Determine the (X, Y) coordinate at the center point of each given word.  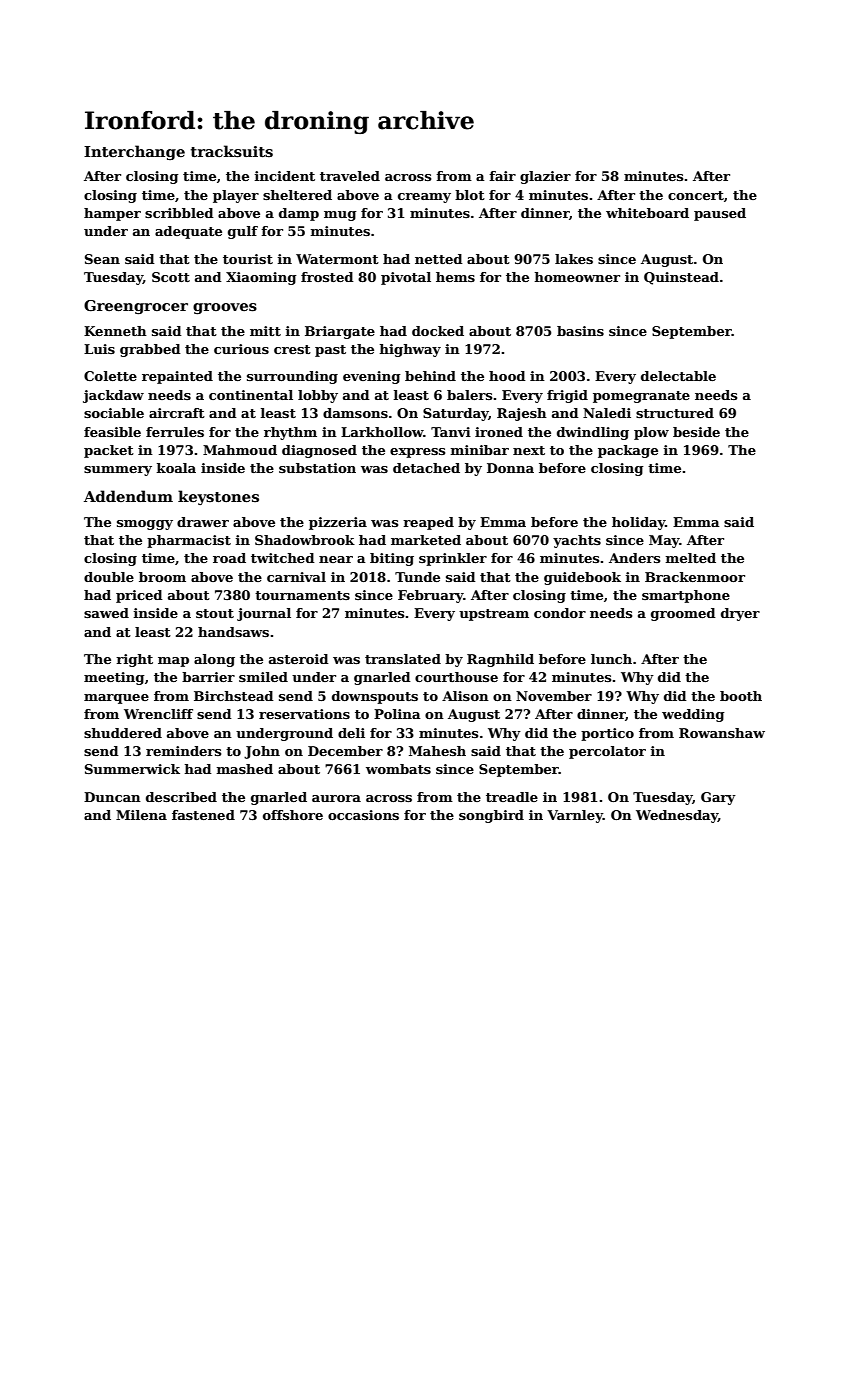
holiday (638, 523)
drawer (203, 522)
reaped (428, 523)
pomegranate (641, 397)
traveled (350, 176)
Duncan (112, 797)
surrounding (292, 377)
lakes (574, 259)
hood (507, 376)
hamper (112, 214)
